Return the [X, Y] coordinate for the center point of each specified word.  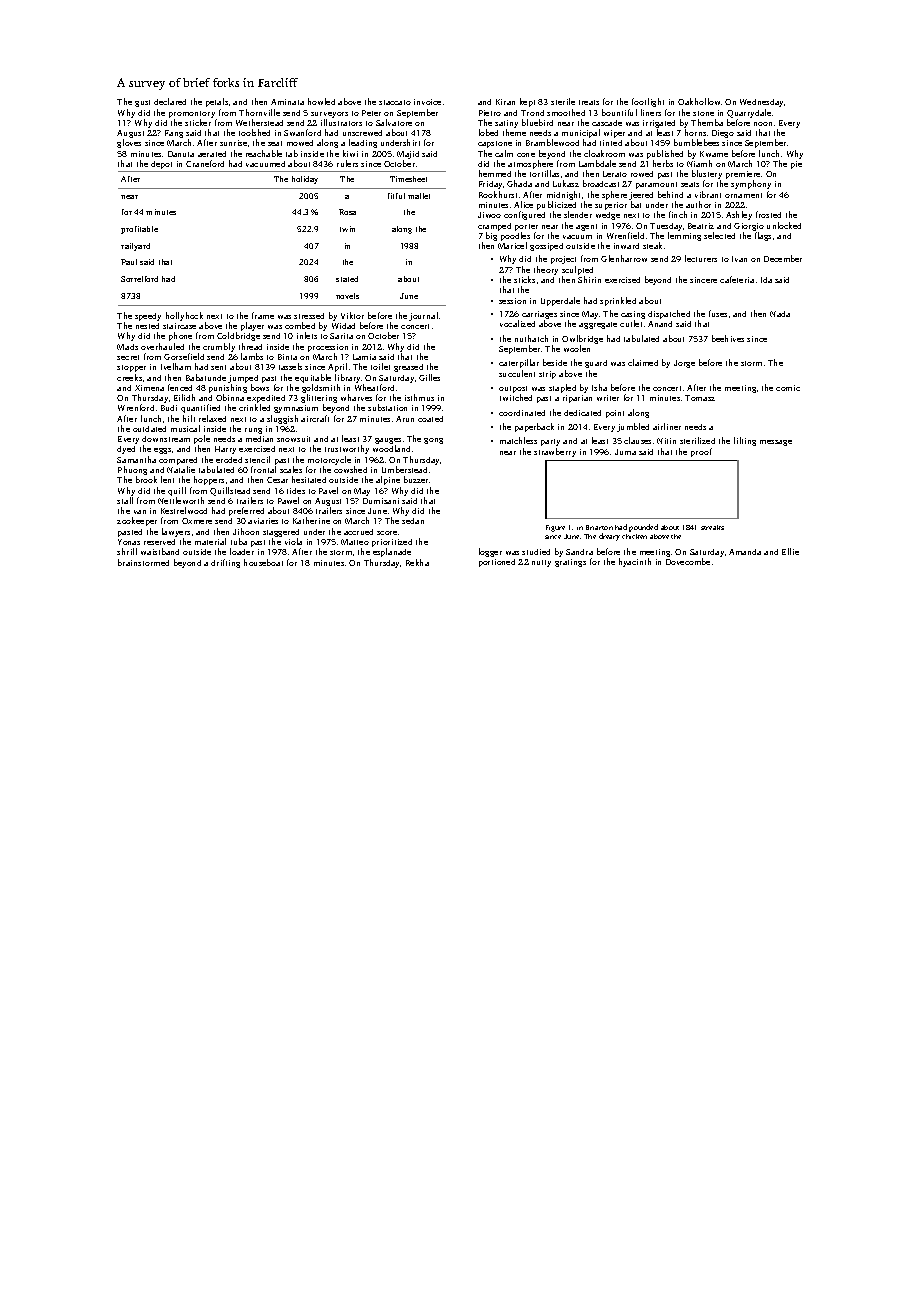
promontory [192, 114]
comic [788, 388]
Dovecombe [688, 561]
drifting [225, 563]
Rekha [417, 562]
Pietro [490, 113]
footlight [648, 102]
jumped [243, 379]
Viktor [352, 315]
